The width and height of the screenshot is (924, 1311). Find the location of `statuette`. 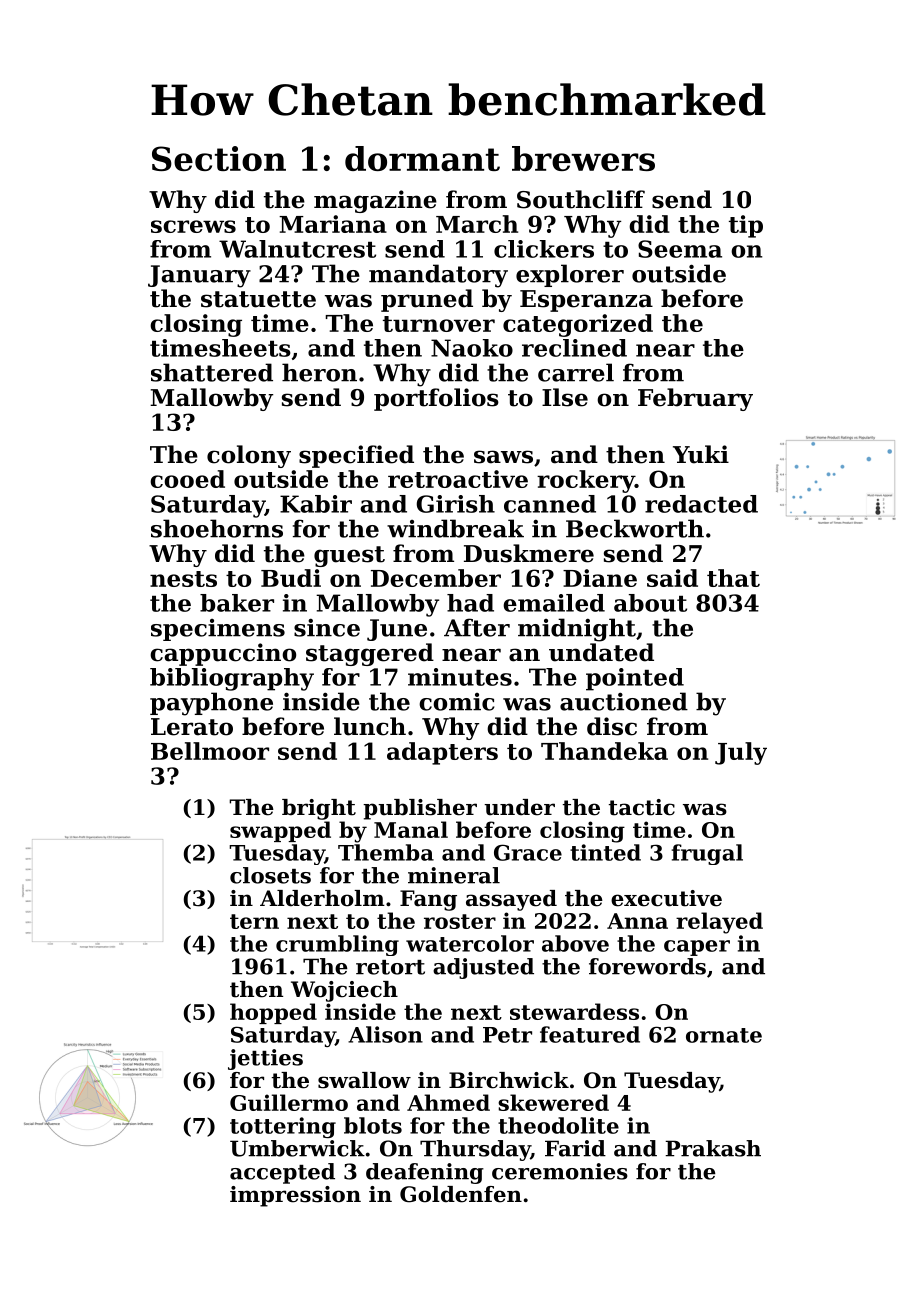

statuette is located at coordinates (258, 299).
